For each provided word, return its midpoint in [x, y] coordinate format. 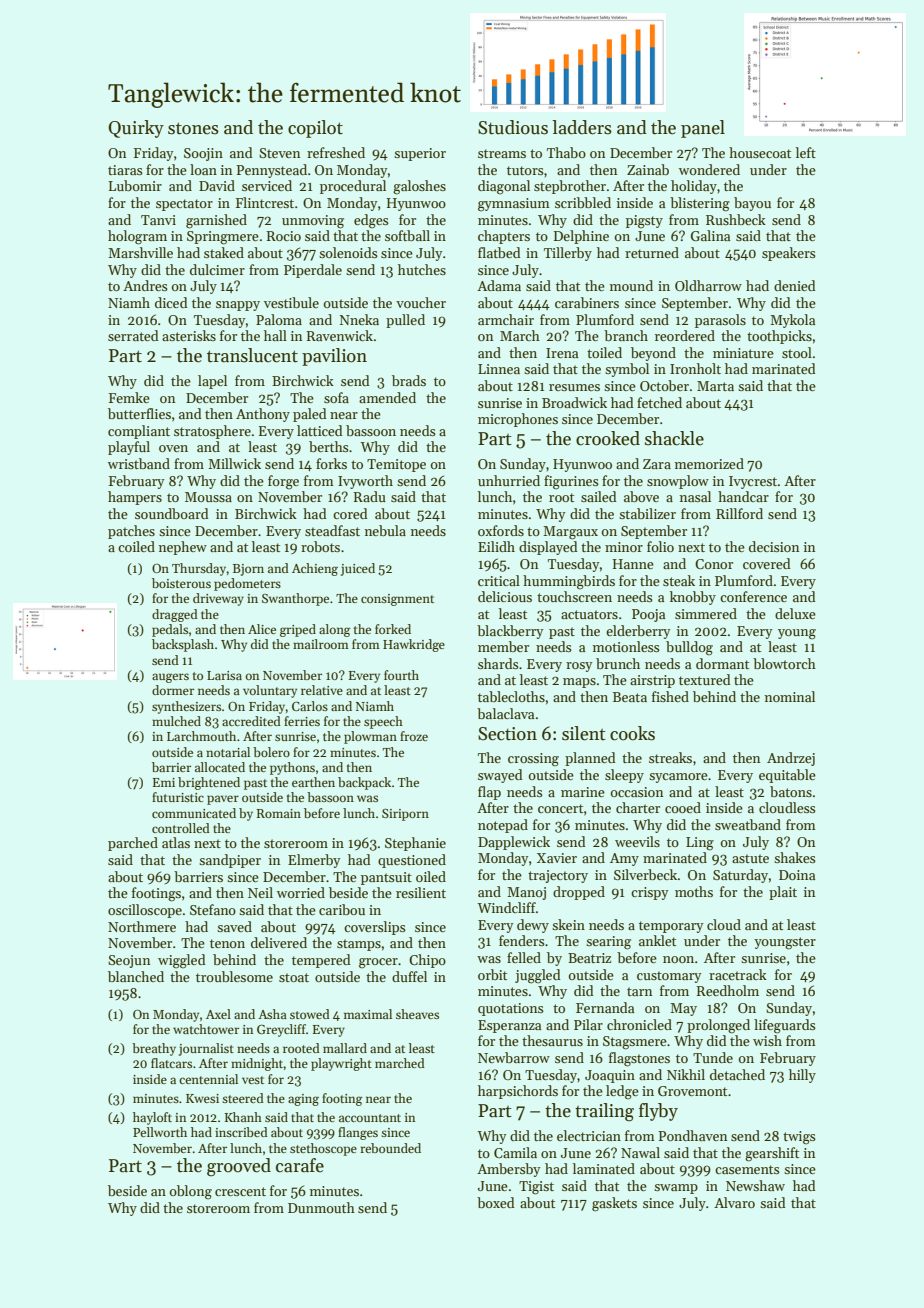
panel [703, 129]
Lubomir [135, 185]
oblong [191, 1192]
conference [753, 596]
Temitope [396, 465]
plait [783, 893]
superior [420, 154]
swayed [500, 776]
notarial [228, 752]
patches [131, 532]
